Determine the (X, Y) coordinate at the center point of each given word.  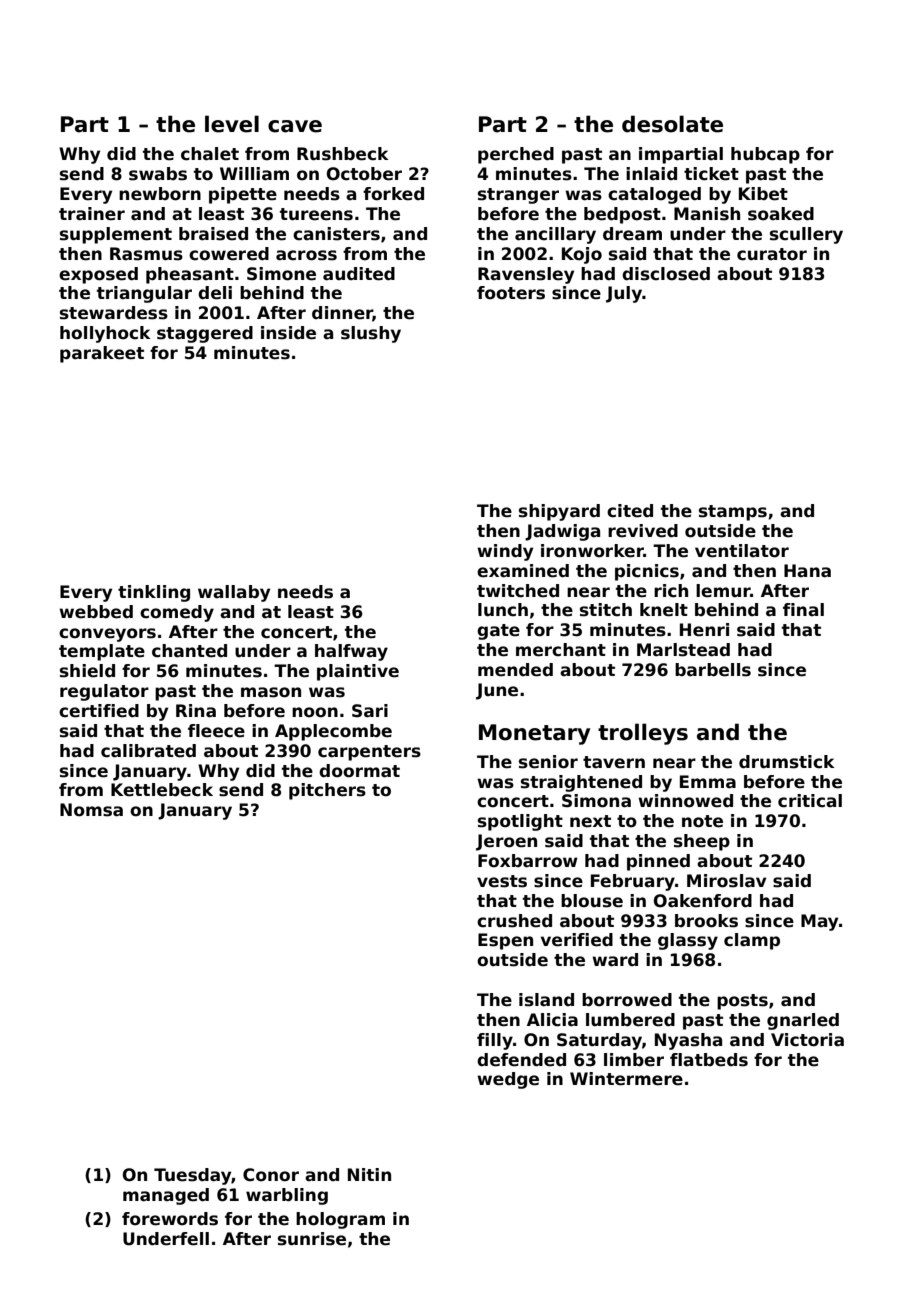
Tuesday (193, 1176)
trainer (92, 214)
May (819, 922)
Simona (596, 801)
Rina (196, 711)
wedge (508, 1080)
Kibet (763, 194)
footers (511, 293)
